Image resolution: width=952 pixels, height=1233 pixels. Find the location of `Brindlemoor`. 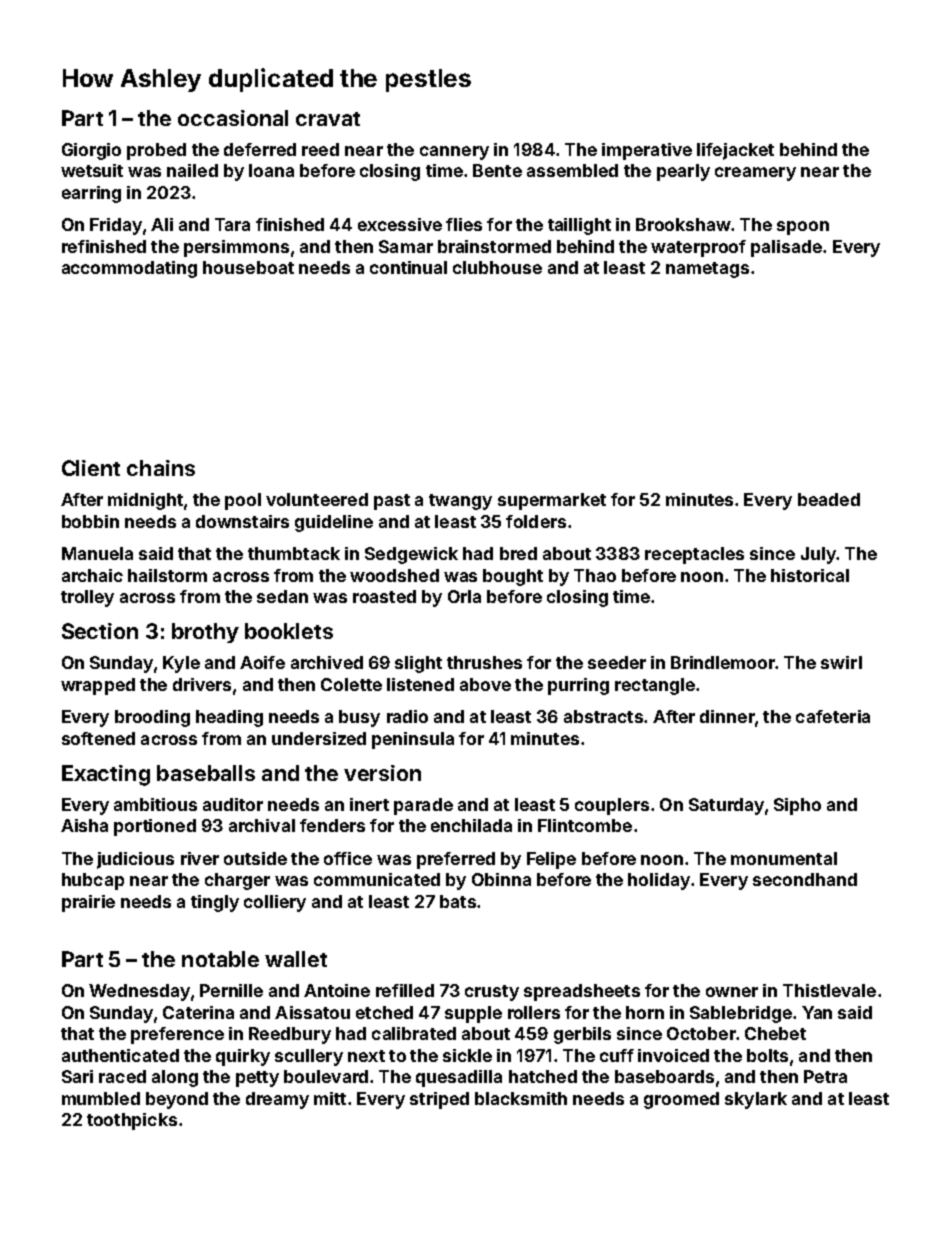

Brindlemoor is located at coordinates (723, 662).
